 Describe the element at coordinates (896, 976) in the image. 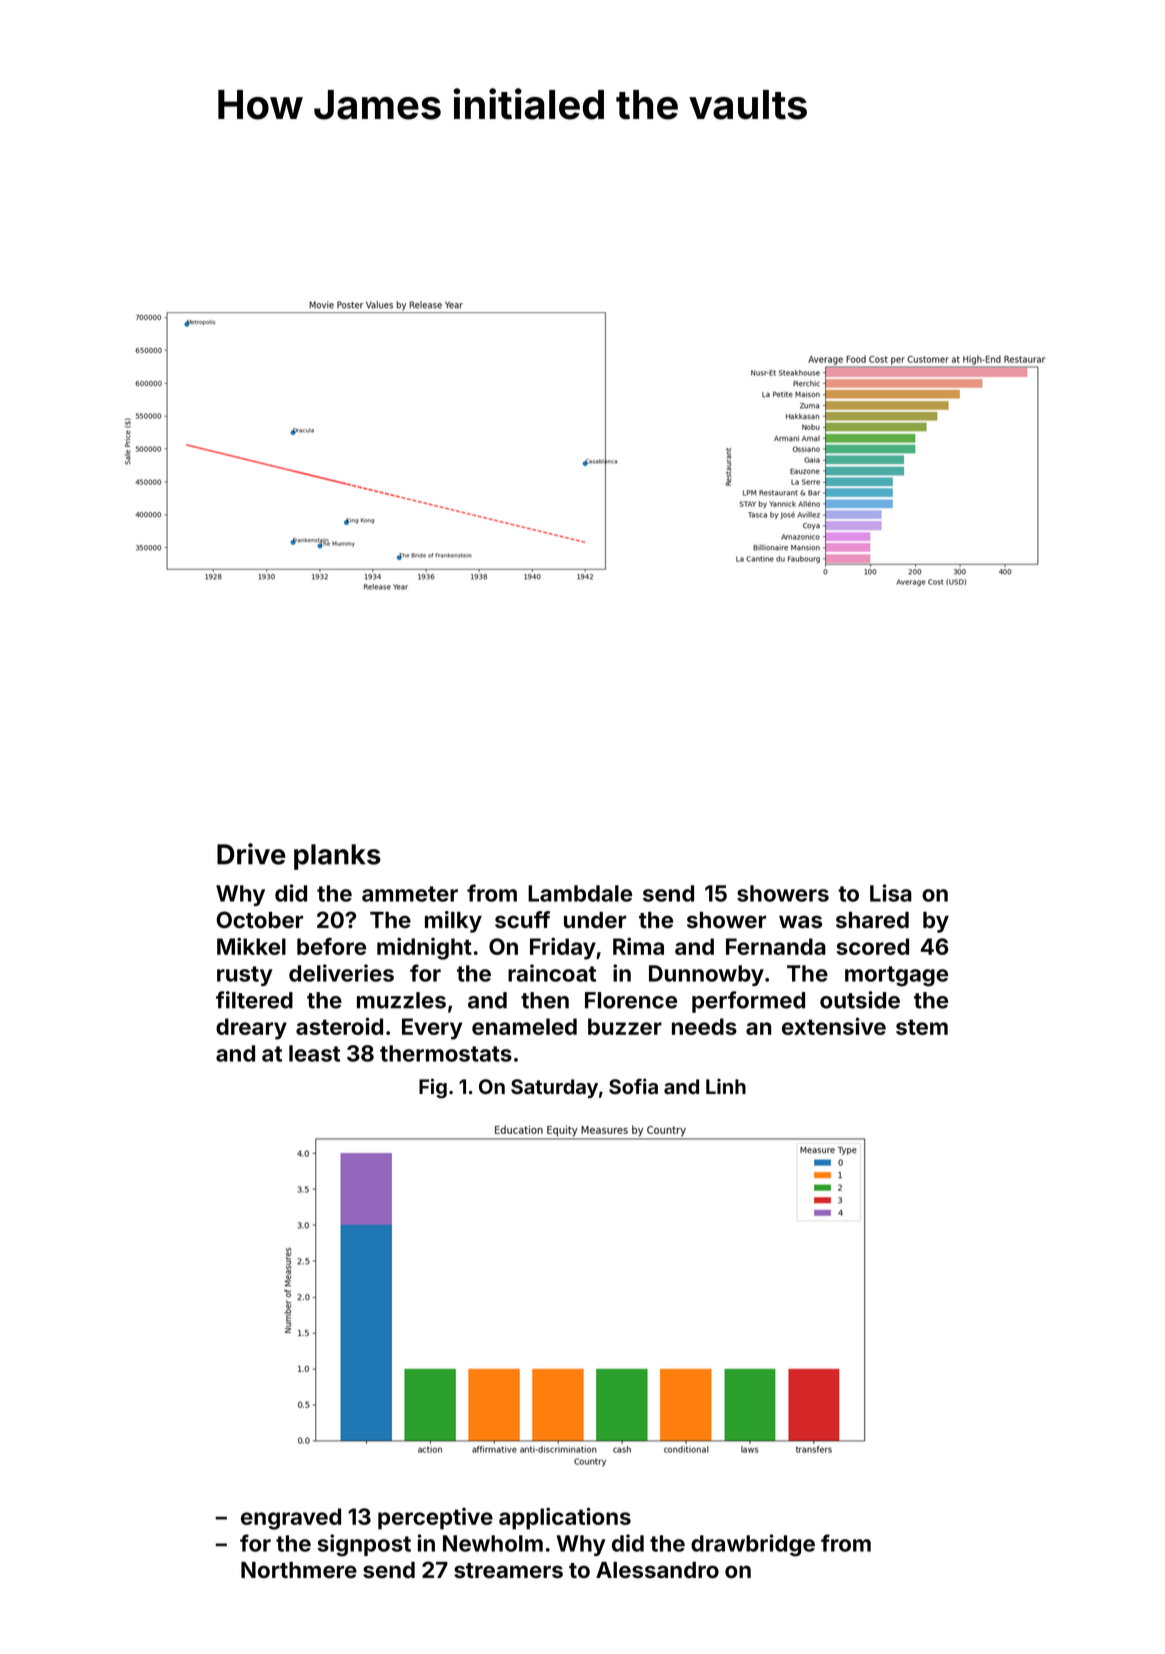

I see `mortgage` at that location.
